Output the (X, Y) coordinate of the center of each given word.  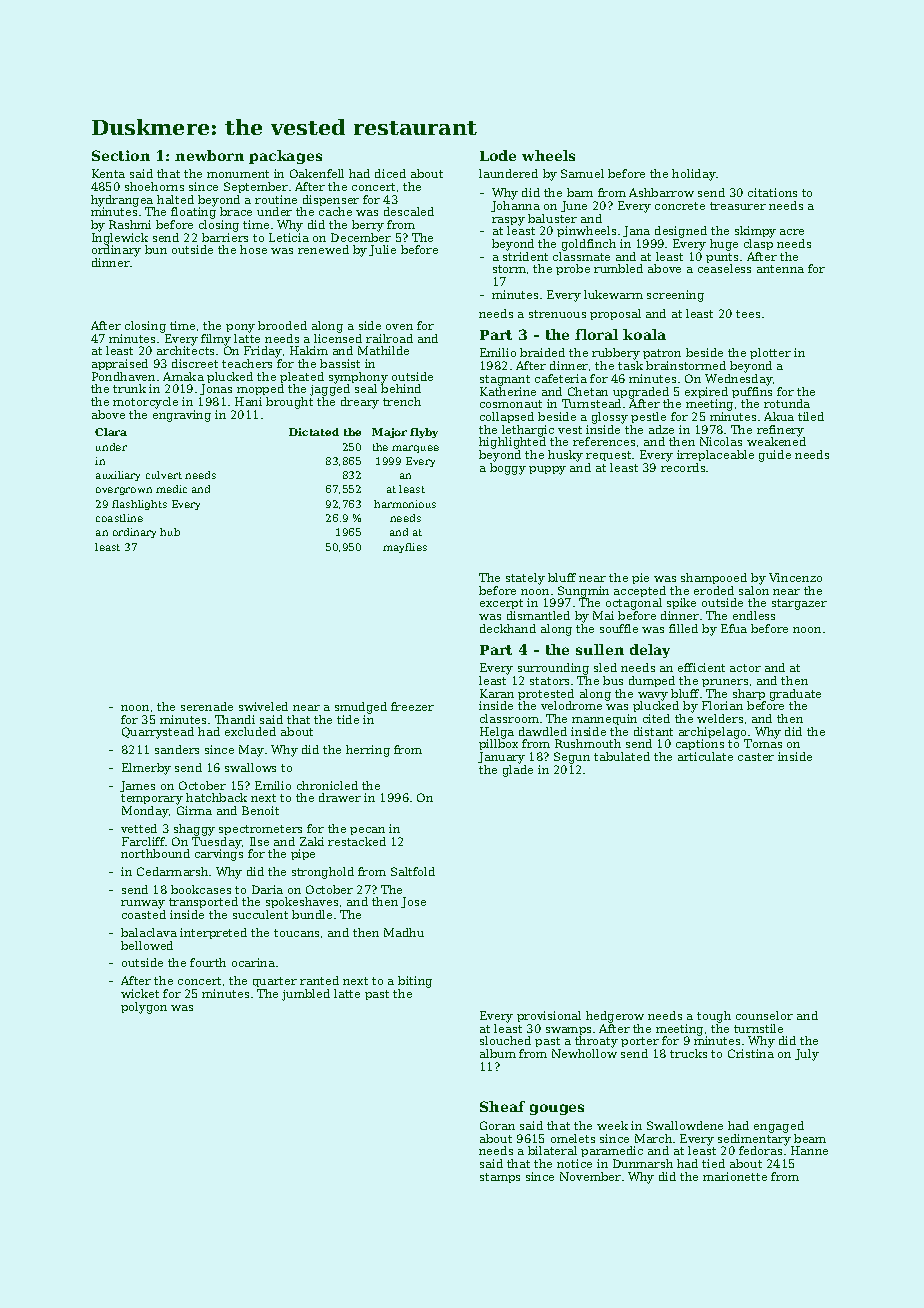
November (590, 1176)
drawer (340, 797)
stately (525, 579)
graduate (795, 695)
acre (792, 232)
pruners (725, 683)
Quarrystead (158, 733)
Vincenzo (795, 577)
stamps (500, 1178)
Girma (194, 810)
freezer (412, 706)
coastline (119, 518)
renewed (323, 249)
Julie (382, 250)
